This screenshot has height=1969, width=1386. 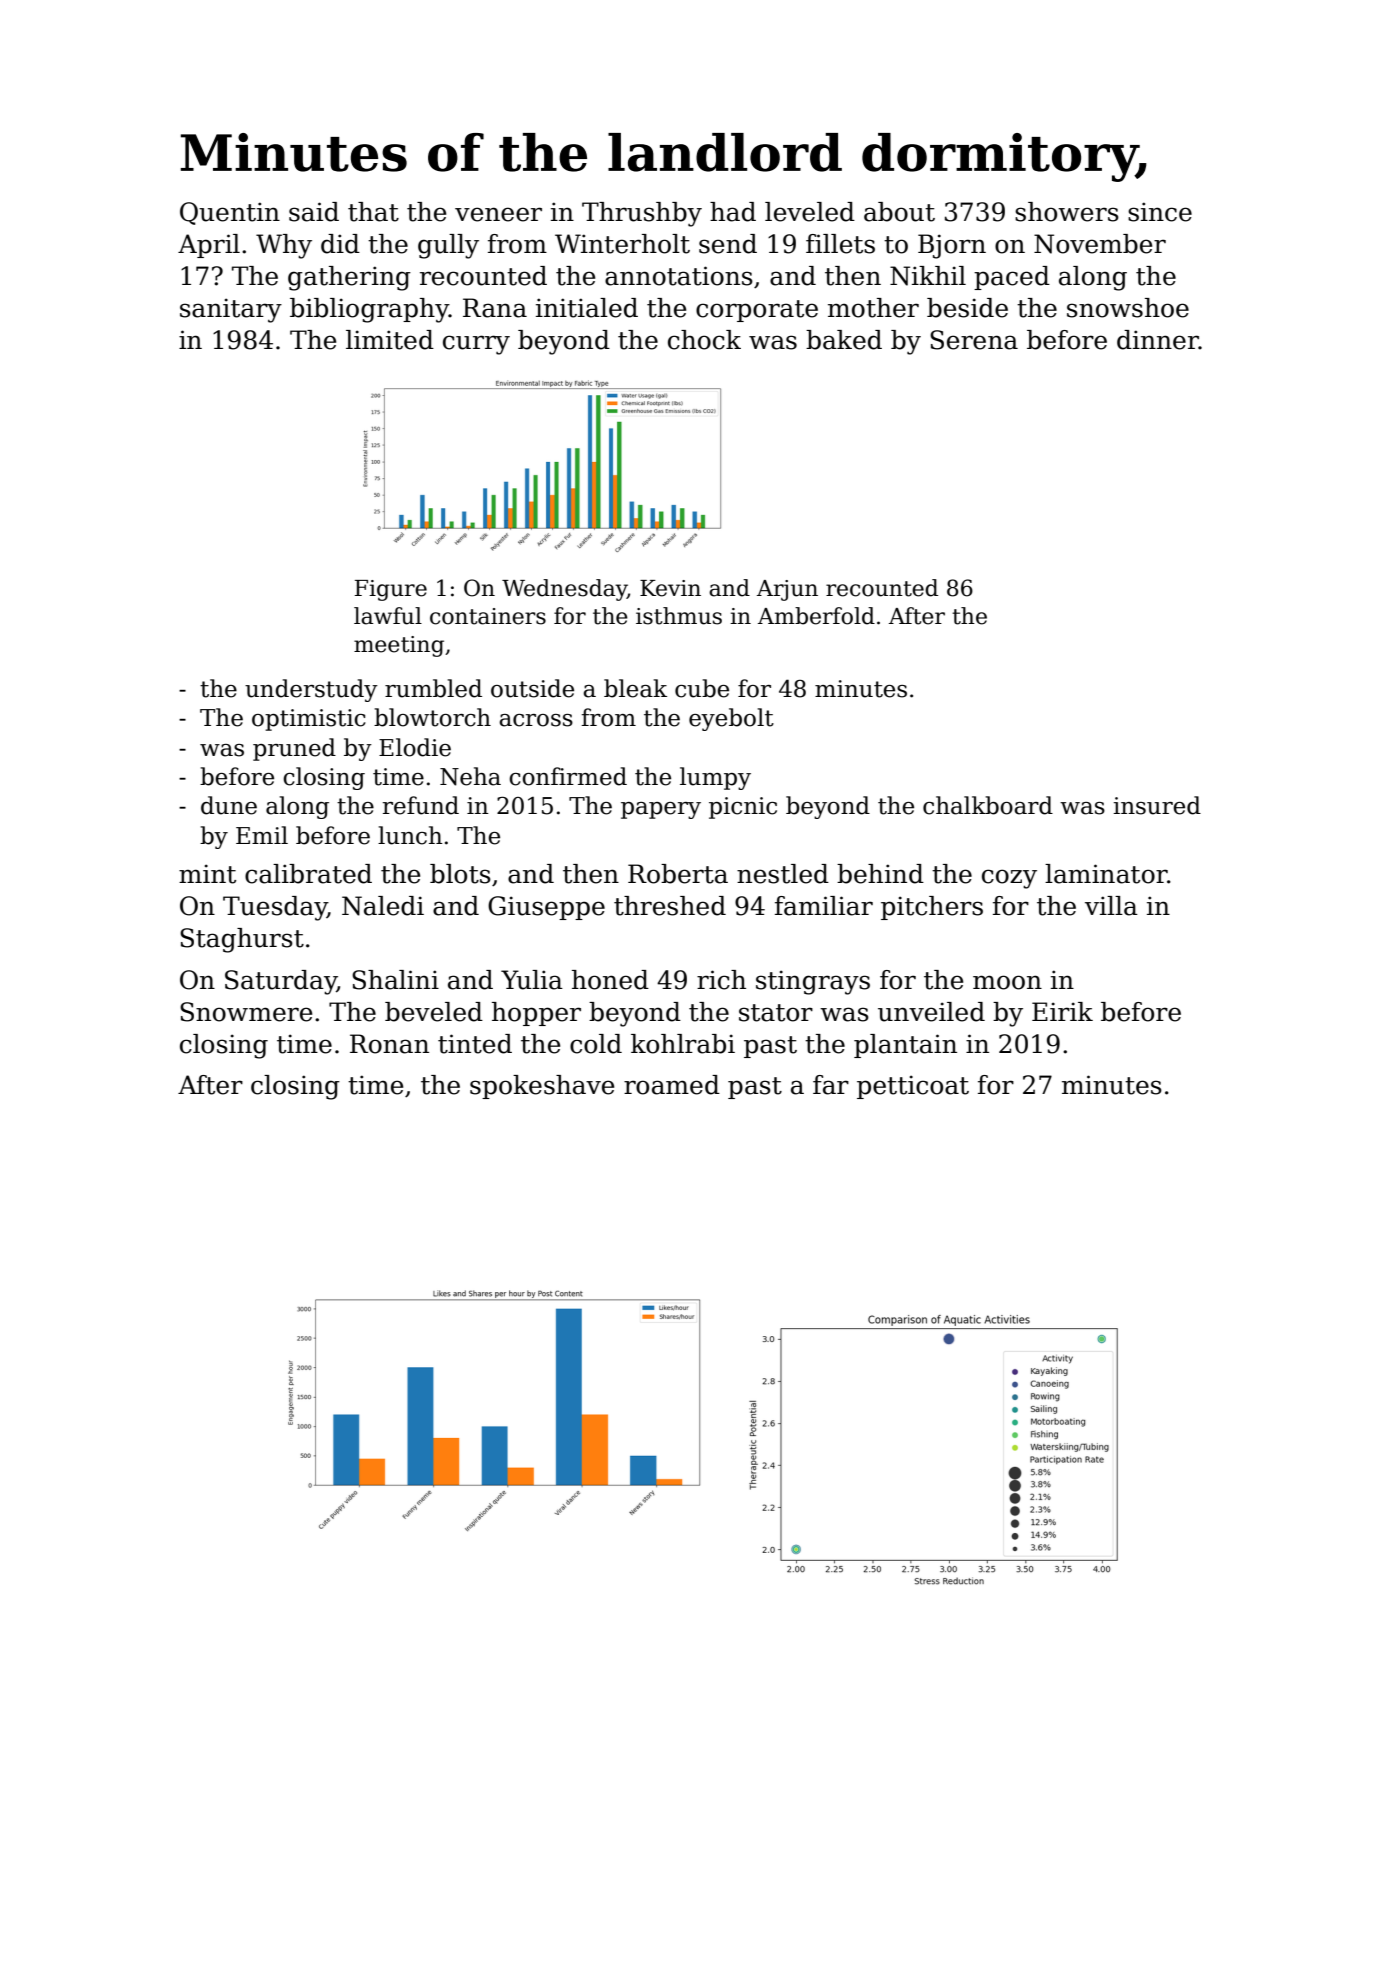 What do you see at coordinates (415, 747) in the screenshot?
I see `Elodie` at bounding box center [415, 747].
